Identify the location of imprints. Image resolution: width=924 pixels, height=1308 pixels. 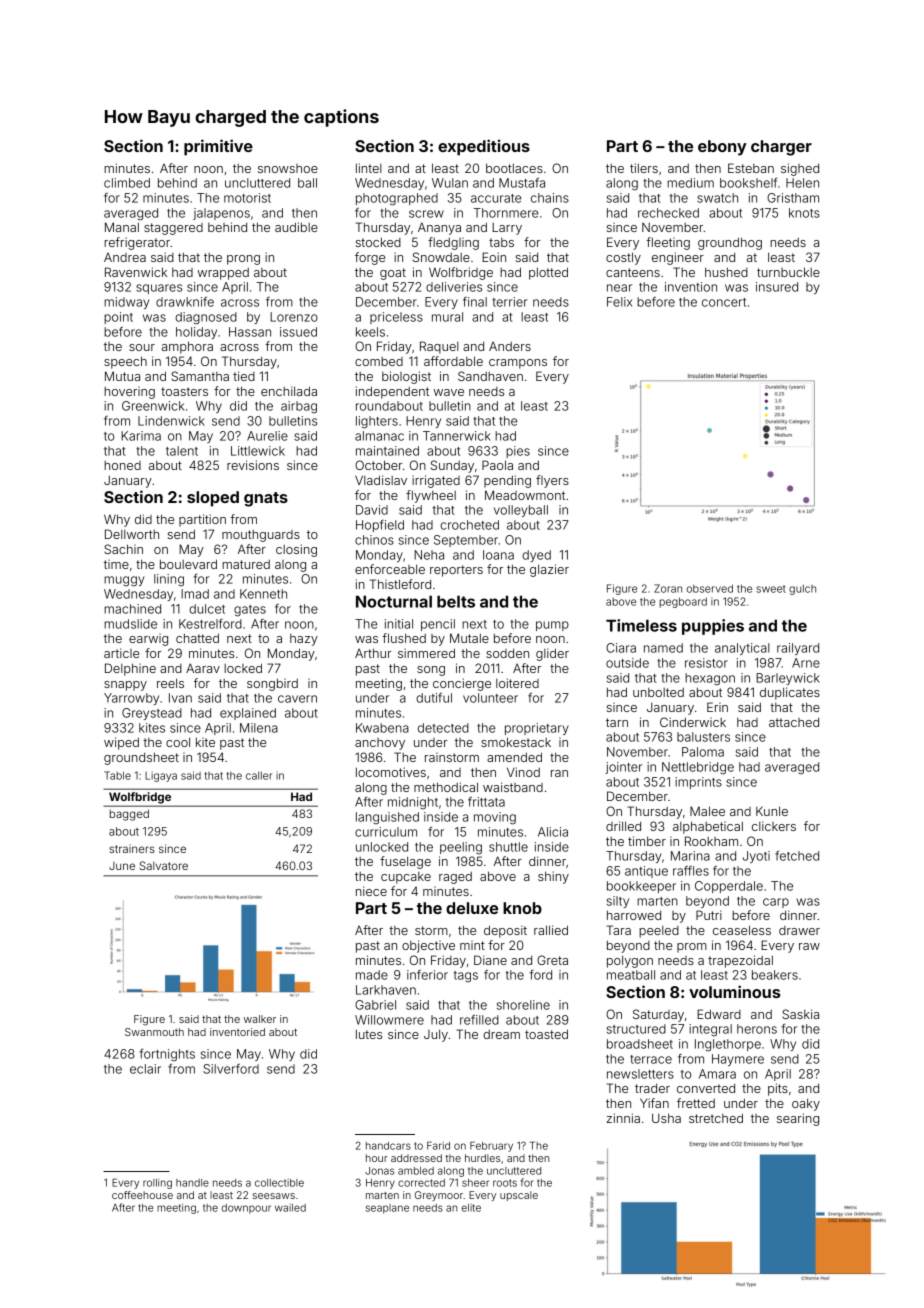
(698, 783).
